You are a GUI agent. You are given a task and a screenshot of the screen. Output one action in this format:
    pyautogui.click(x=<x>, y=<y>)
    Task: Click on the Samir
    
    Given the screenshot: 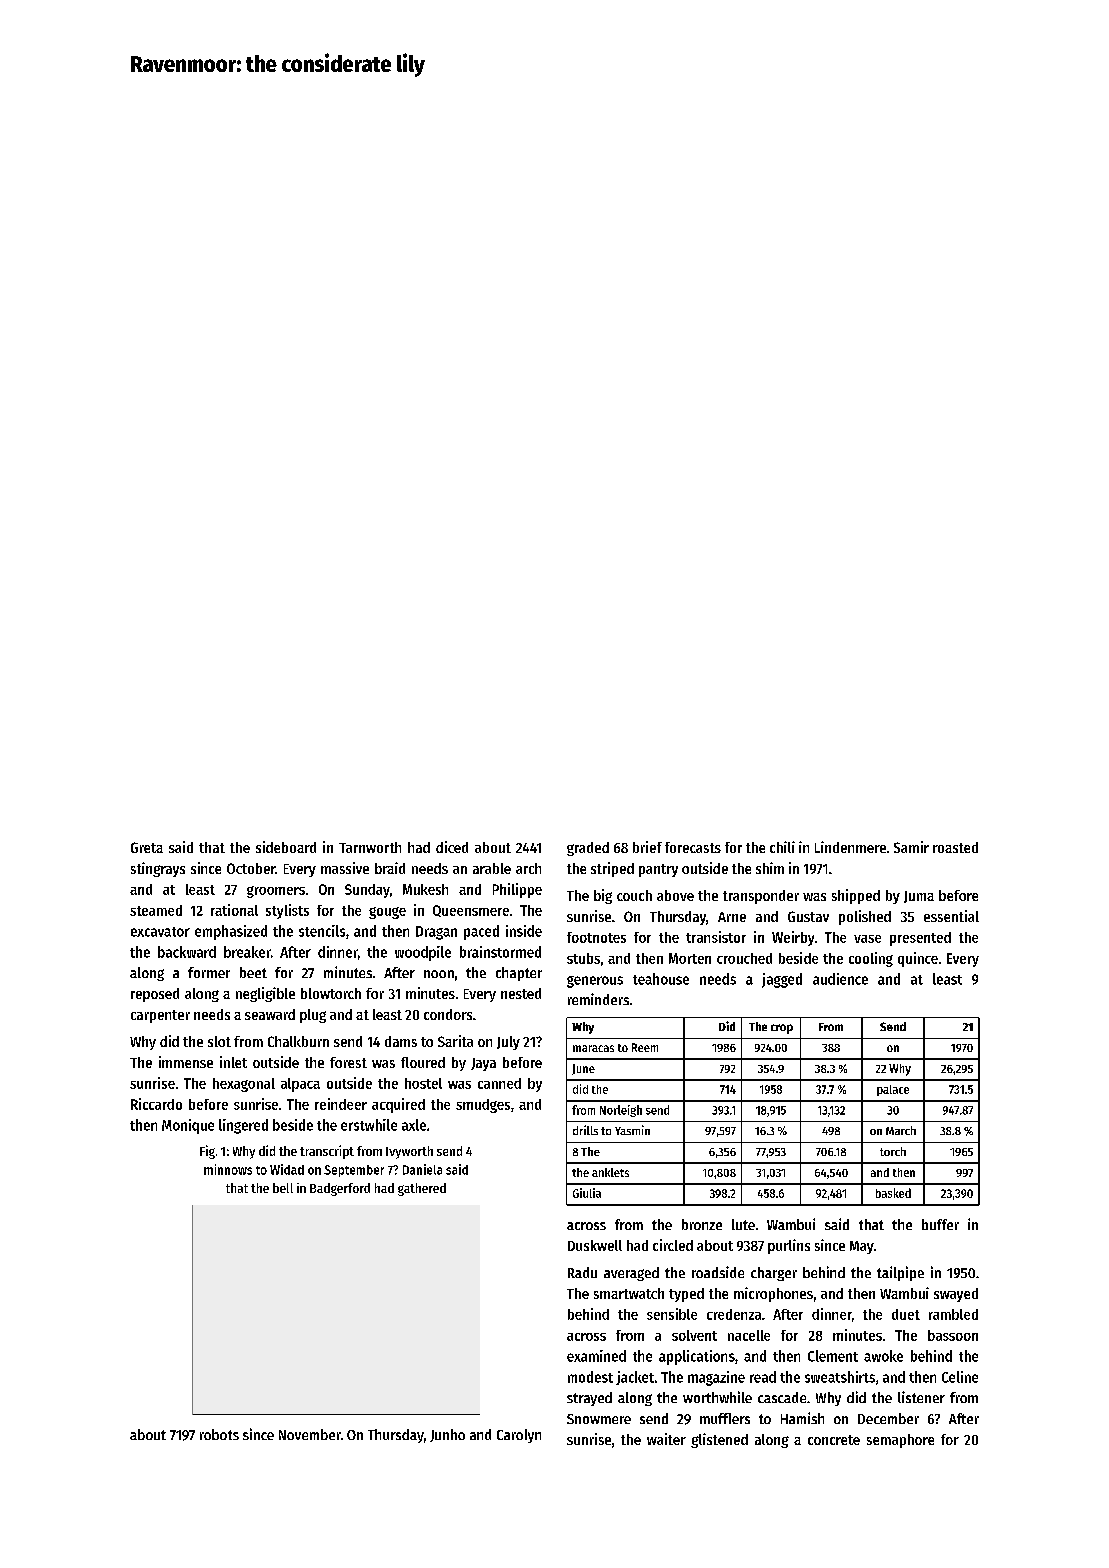 What is the action you would take?
    pyautogui.click(x=911, y=847)
